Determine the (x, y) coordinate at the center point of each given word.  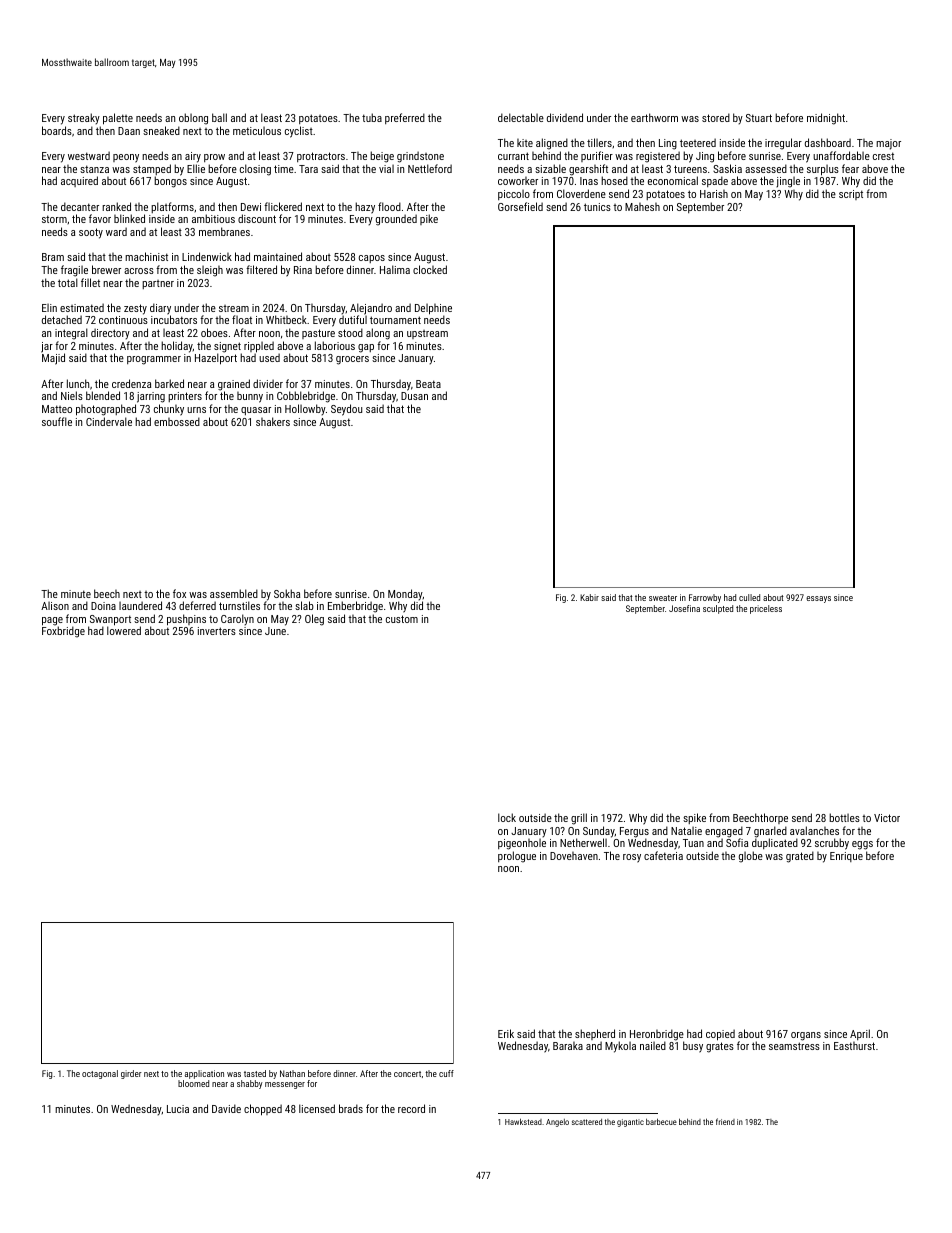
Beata (428, 384)
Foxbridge (63, 632)
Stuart (759, 118)
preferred (405, 118)
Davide (226, 1108)
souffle (57, 421)
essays (818, 599)
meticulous (257, 130)
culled (749, 597)
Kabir (589, 597)
